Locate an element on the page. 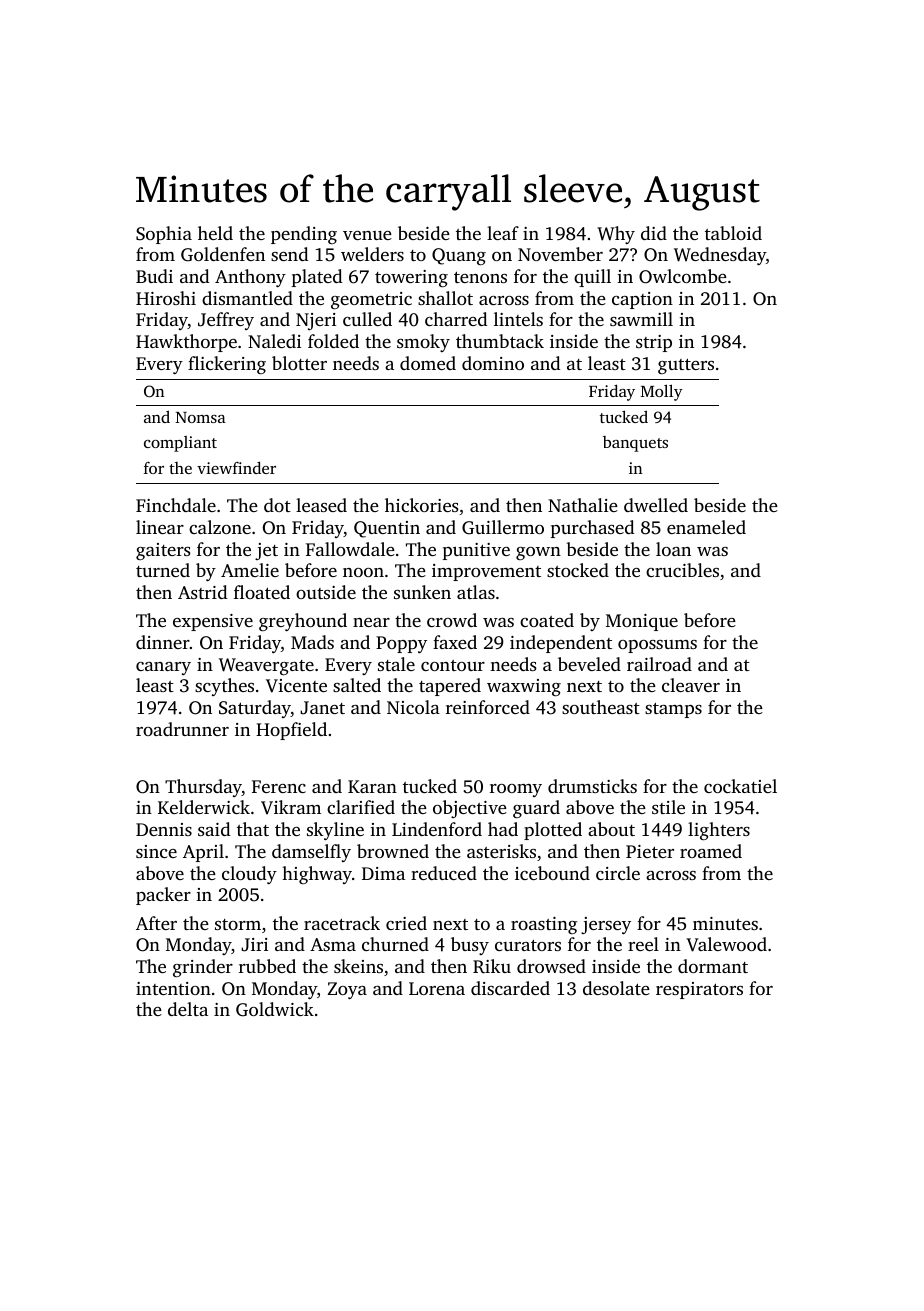 This page has height=1311, width=924. geometric is located at coordinates (371, 301).
